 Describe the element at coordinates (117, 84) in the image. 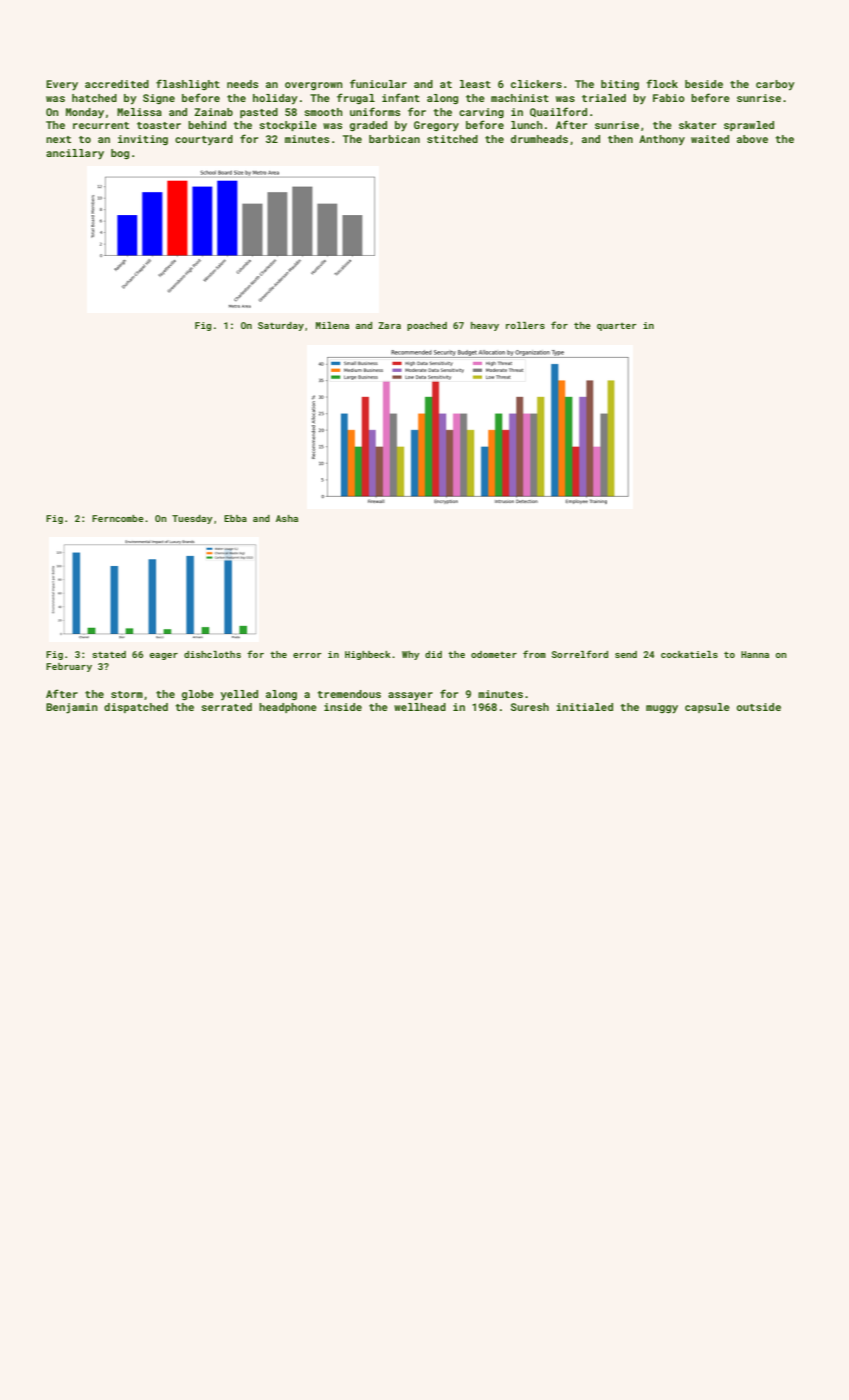

I see `accredited` at that location.
